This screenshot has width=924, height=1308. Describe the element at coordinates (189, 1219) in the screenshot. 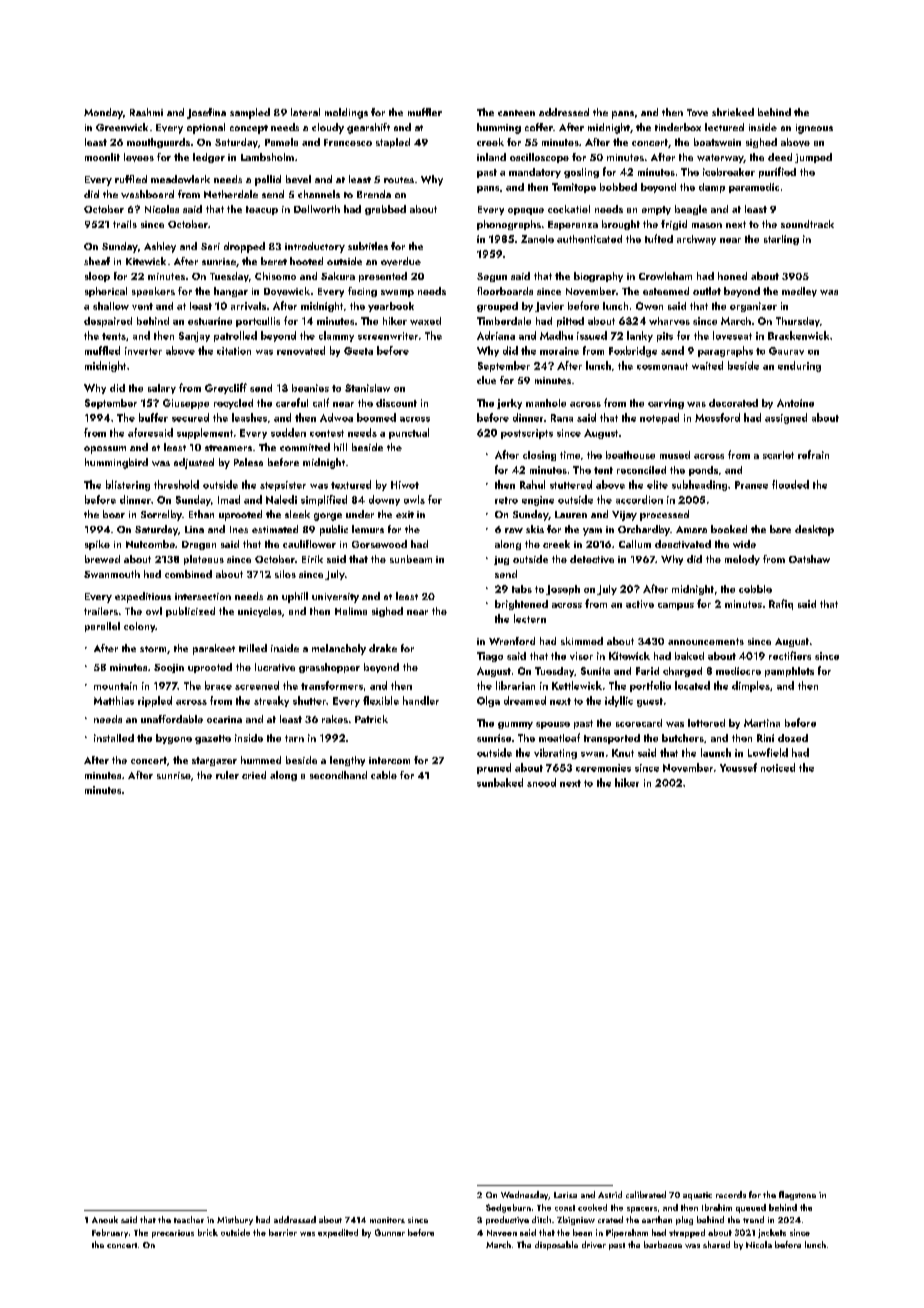

I see `teacher` at that location.
